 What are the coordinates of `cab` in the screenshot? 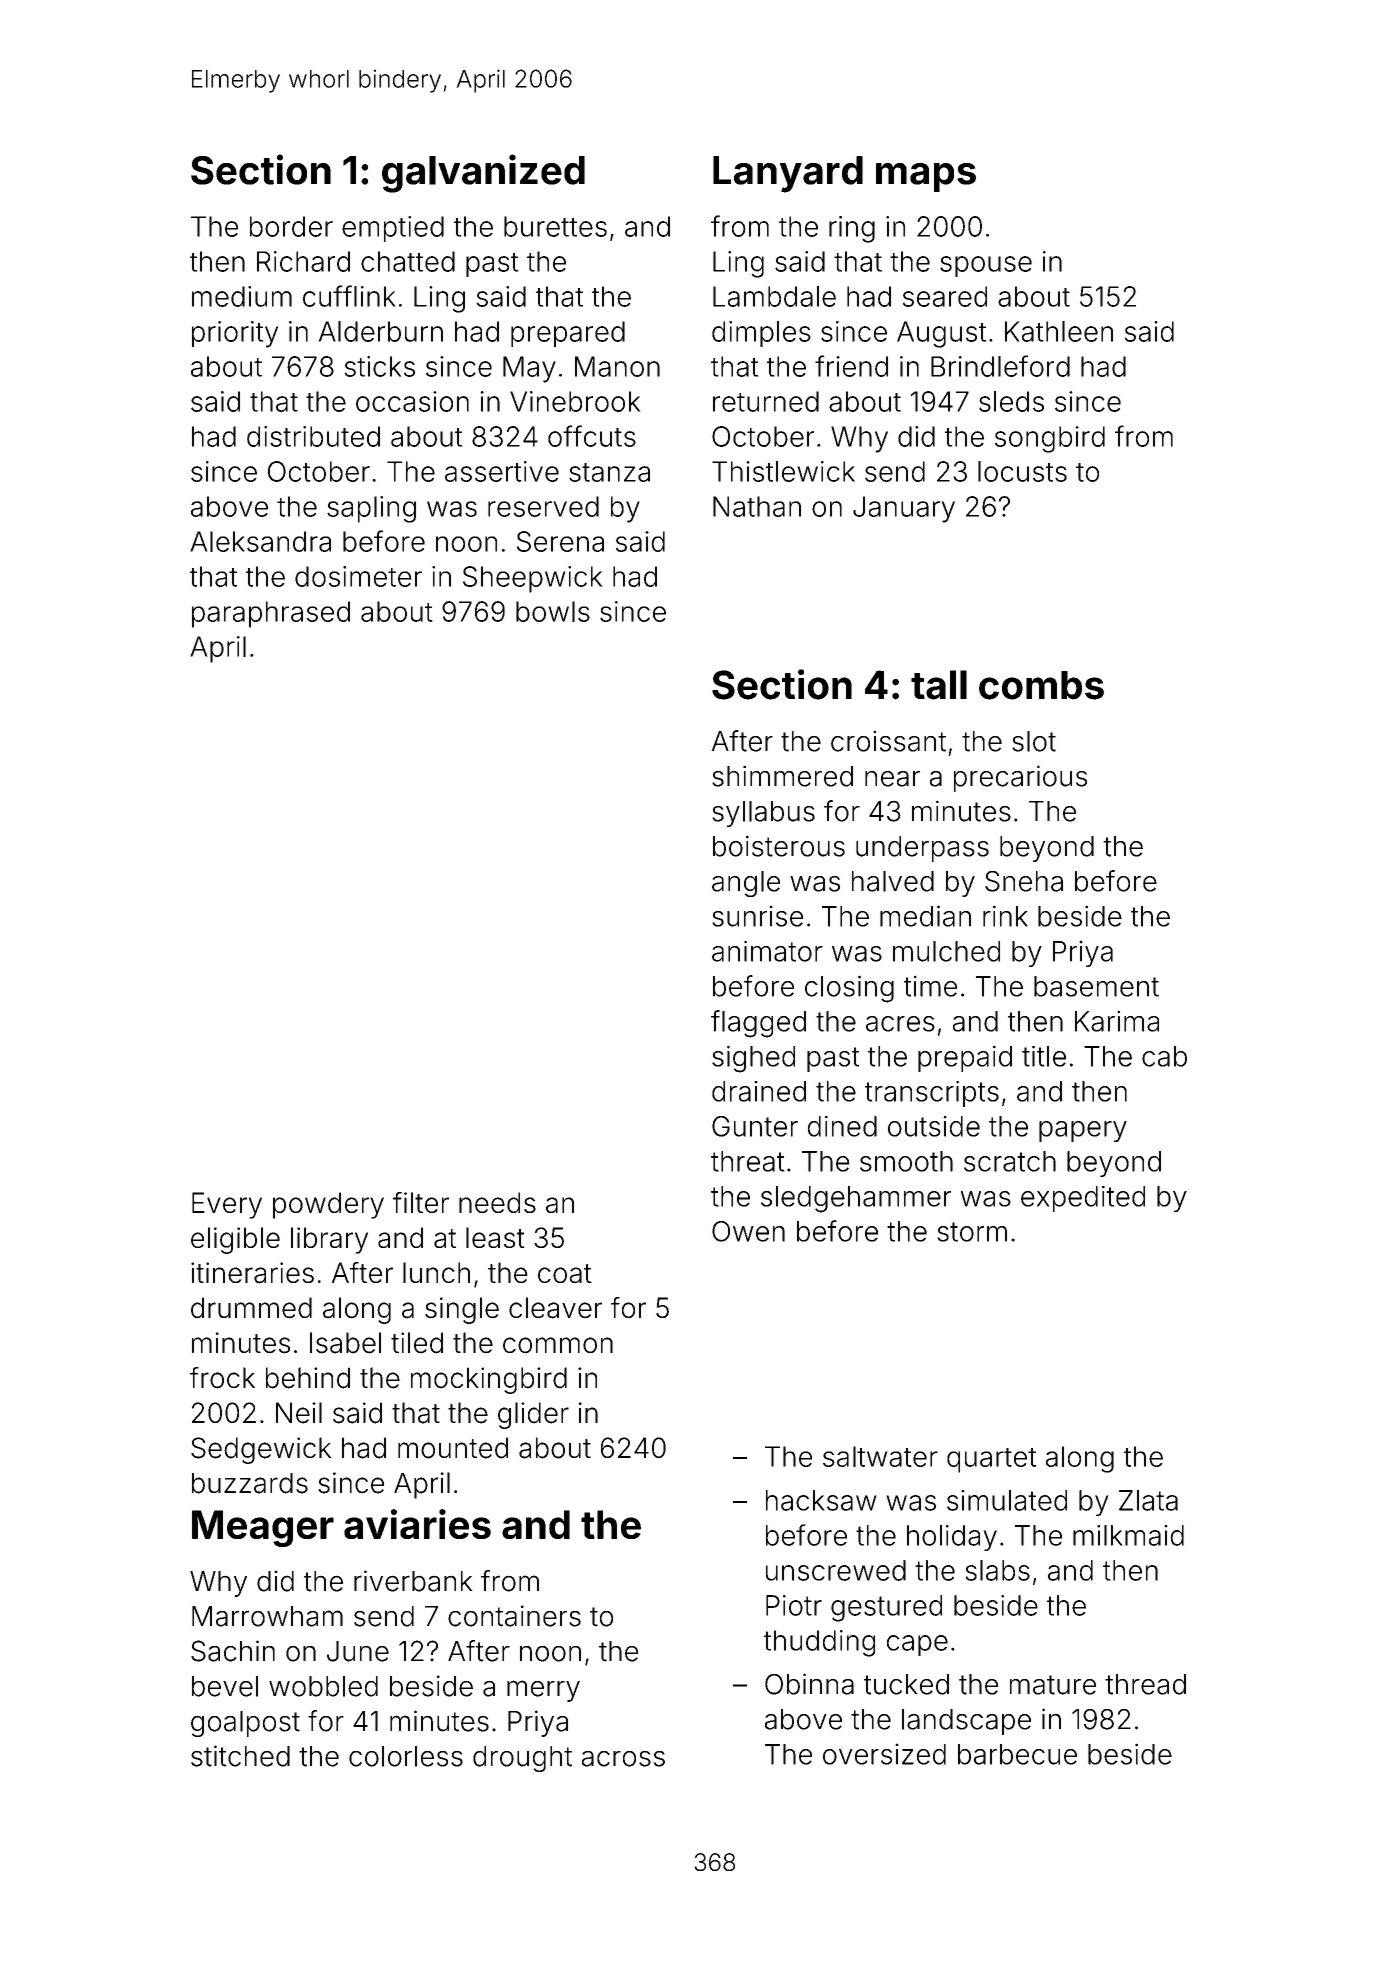 It's located at (1164, 1056).
